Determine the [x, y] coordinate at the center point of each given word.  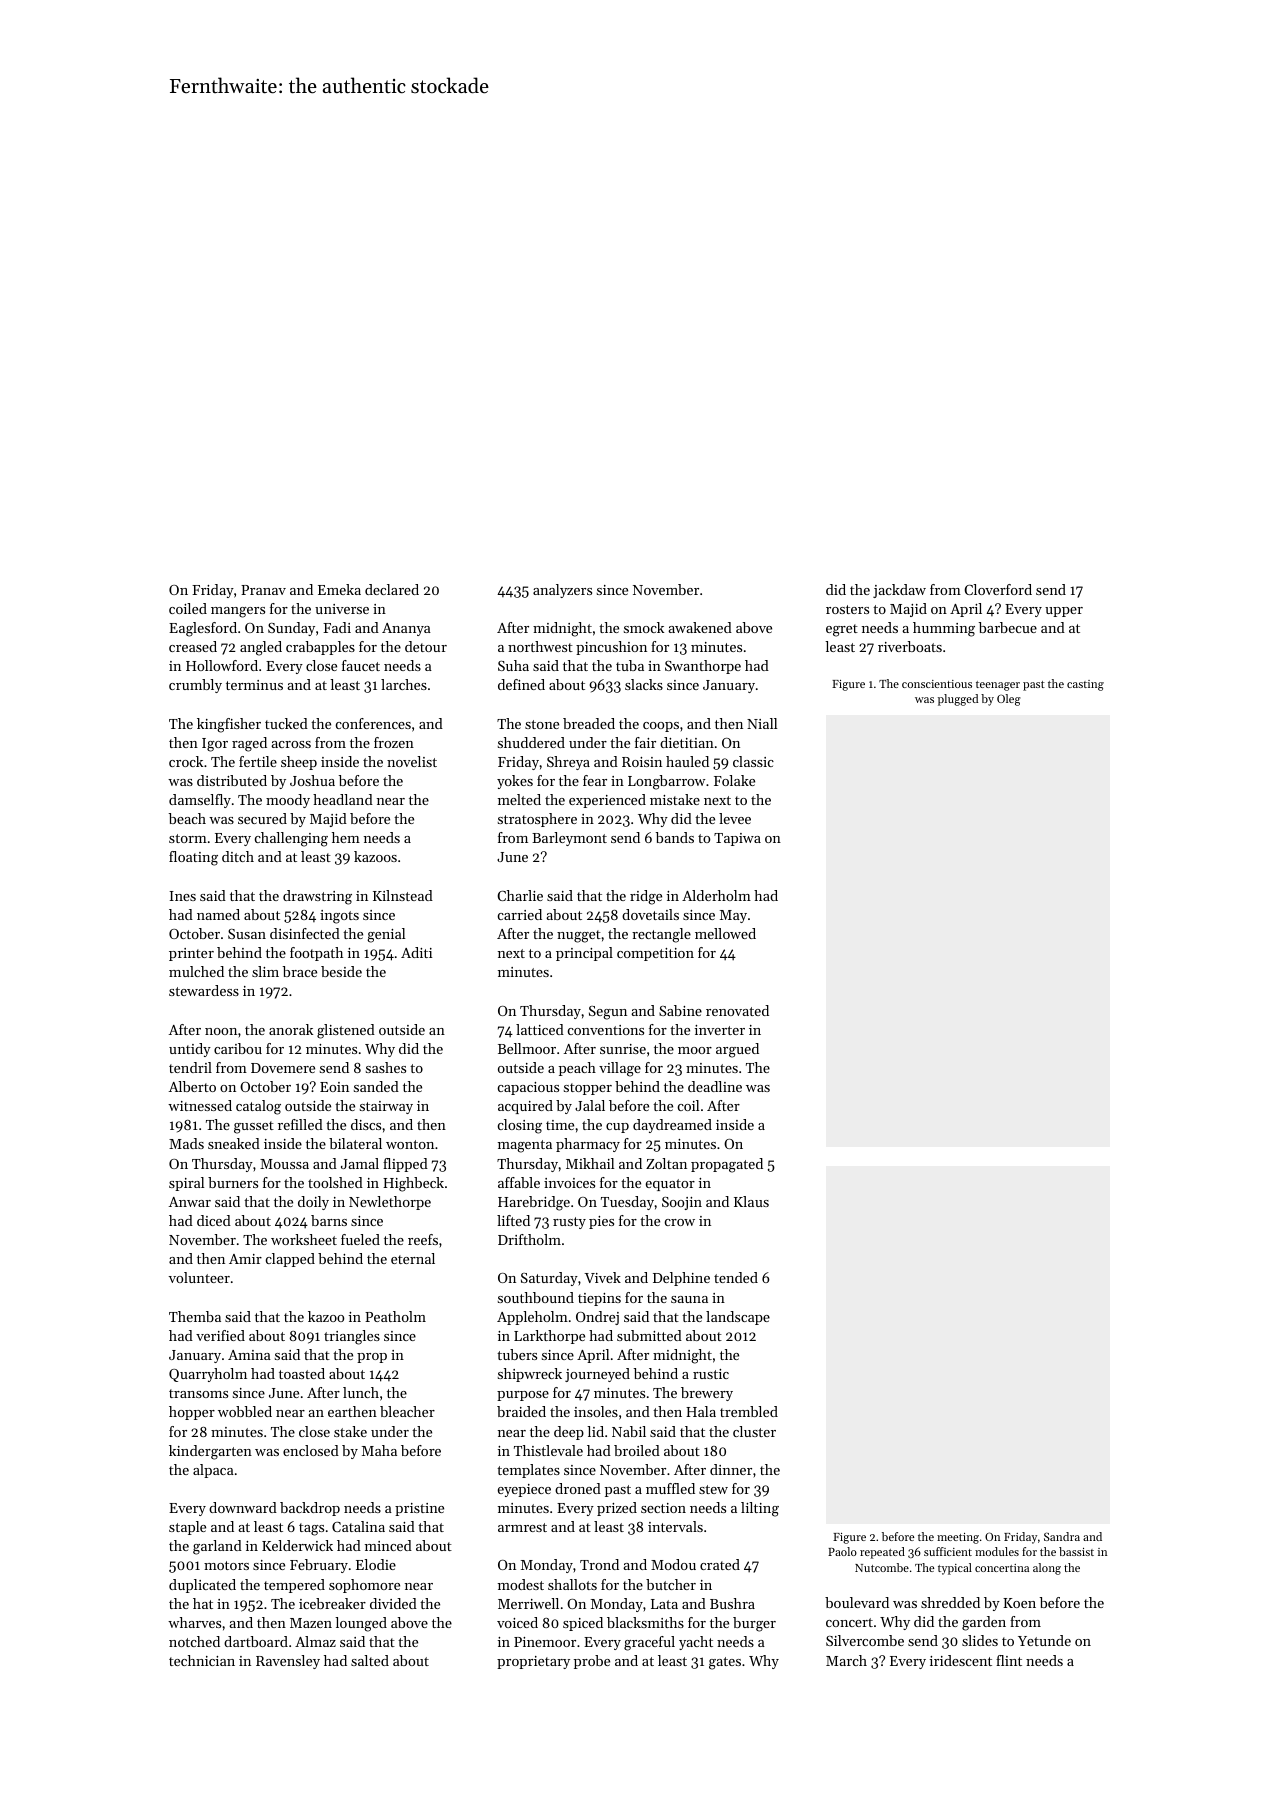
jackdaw [899, 591]
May [733, 916]
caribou [238, 1048]
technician [202, 1660]
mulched [196, 971]
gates [725, 1663]
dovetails [650, 914]
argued [737, 1050]
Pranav [263, 590]
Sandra [1062, 1536]
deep [569, 1433]
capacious [528, 1088]
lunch [361, 1392]
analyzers [562, 591]
